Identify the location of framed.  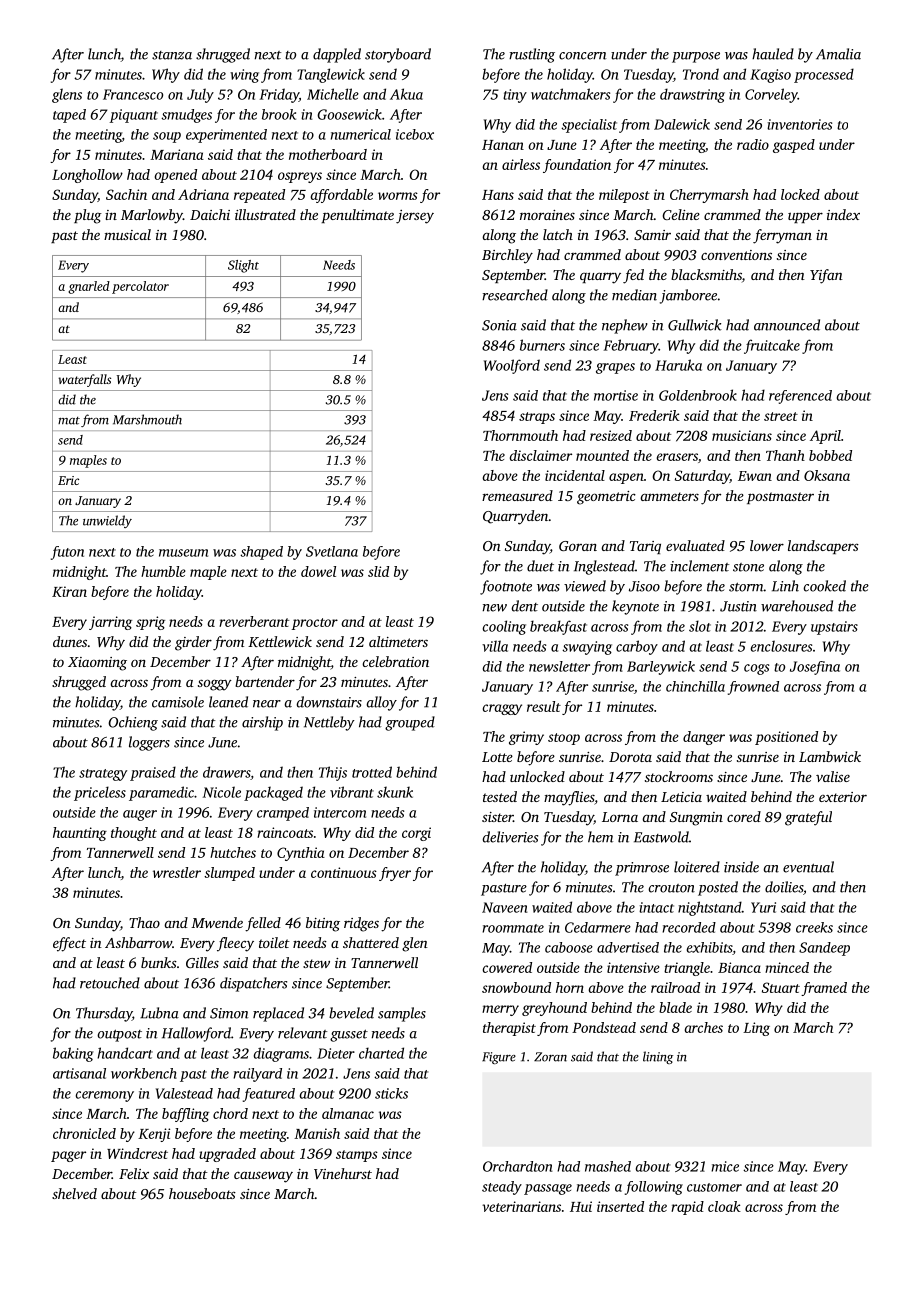
(824, 989).
